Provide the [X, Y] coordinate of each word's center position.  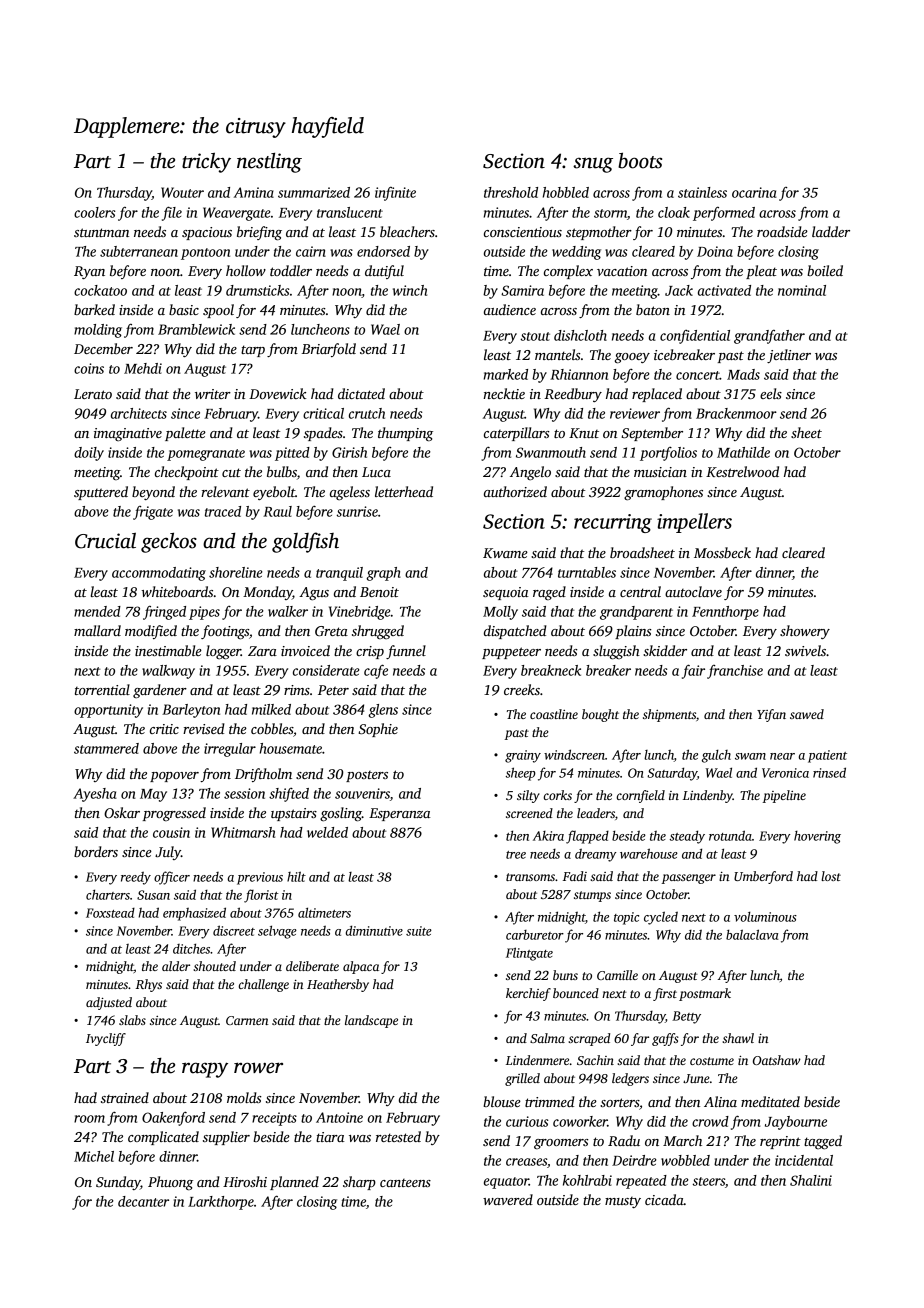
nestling [269, 163]
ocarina [754, 192]
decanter [143, 1201]
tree [516, 855]
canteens [405, 1183]
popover [174, 777]
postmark [705, 994]
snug [593, 165]
